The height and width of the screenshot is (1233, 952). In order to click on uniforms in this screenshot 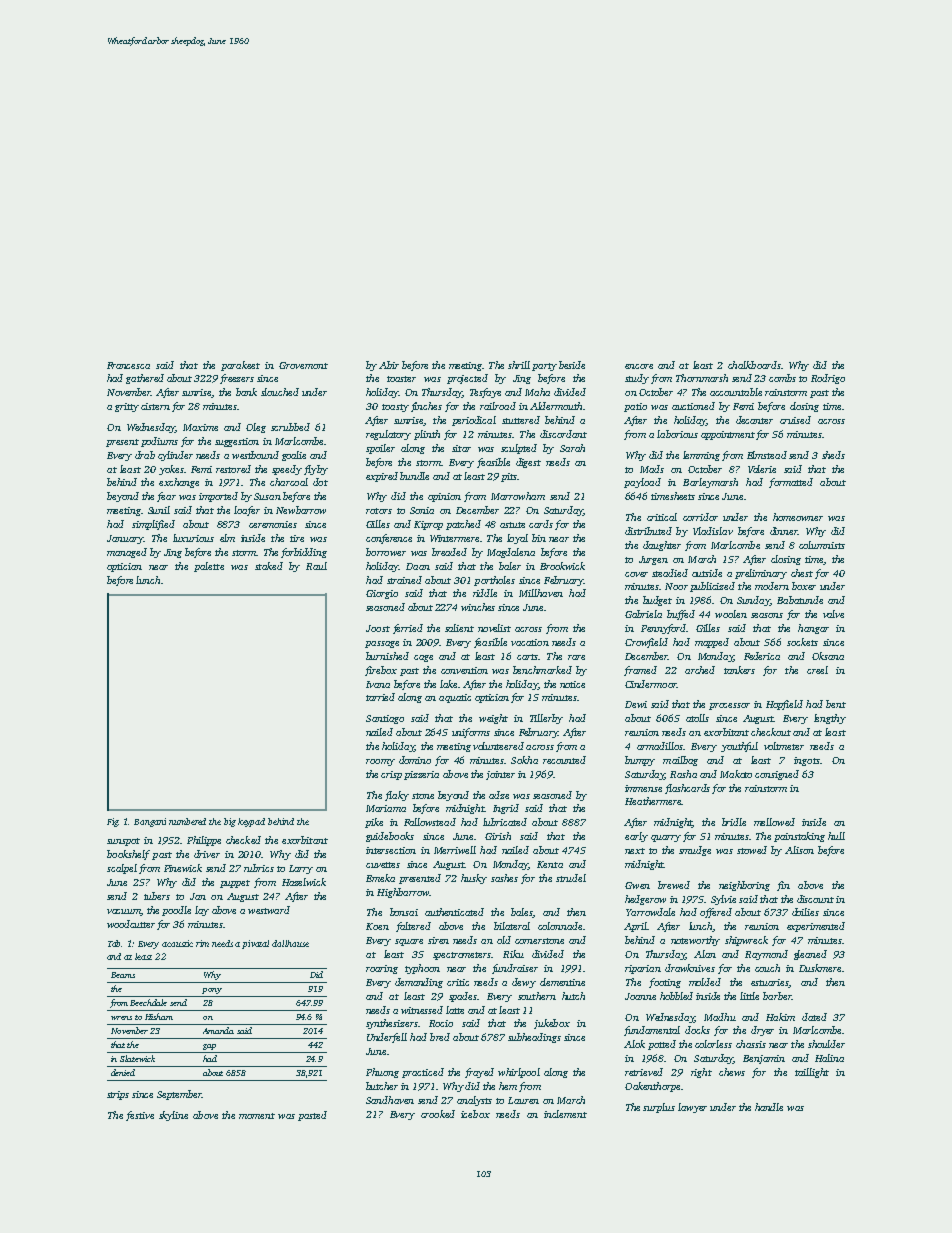, I will do `click(471, 733)`.
